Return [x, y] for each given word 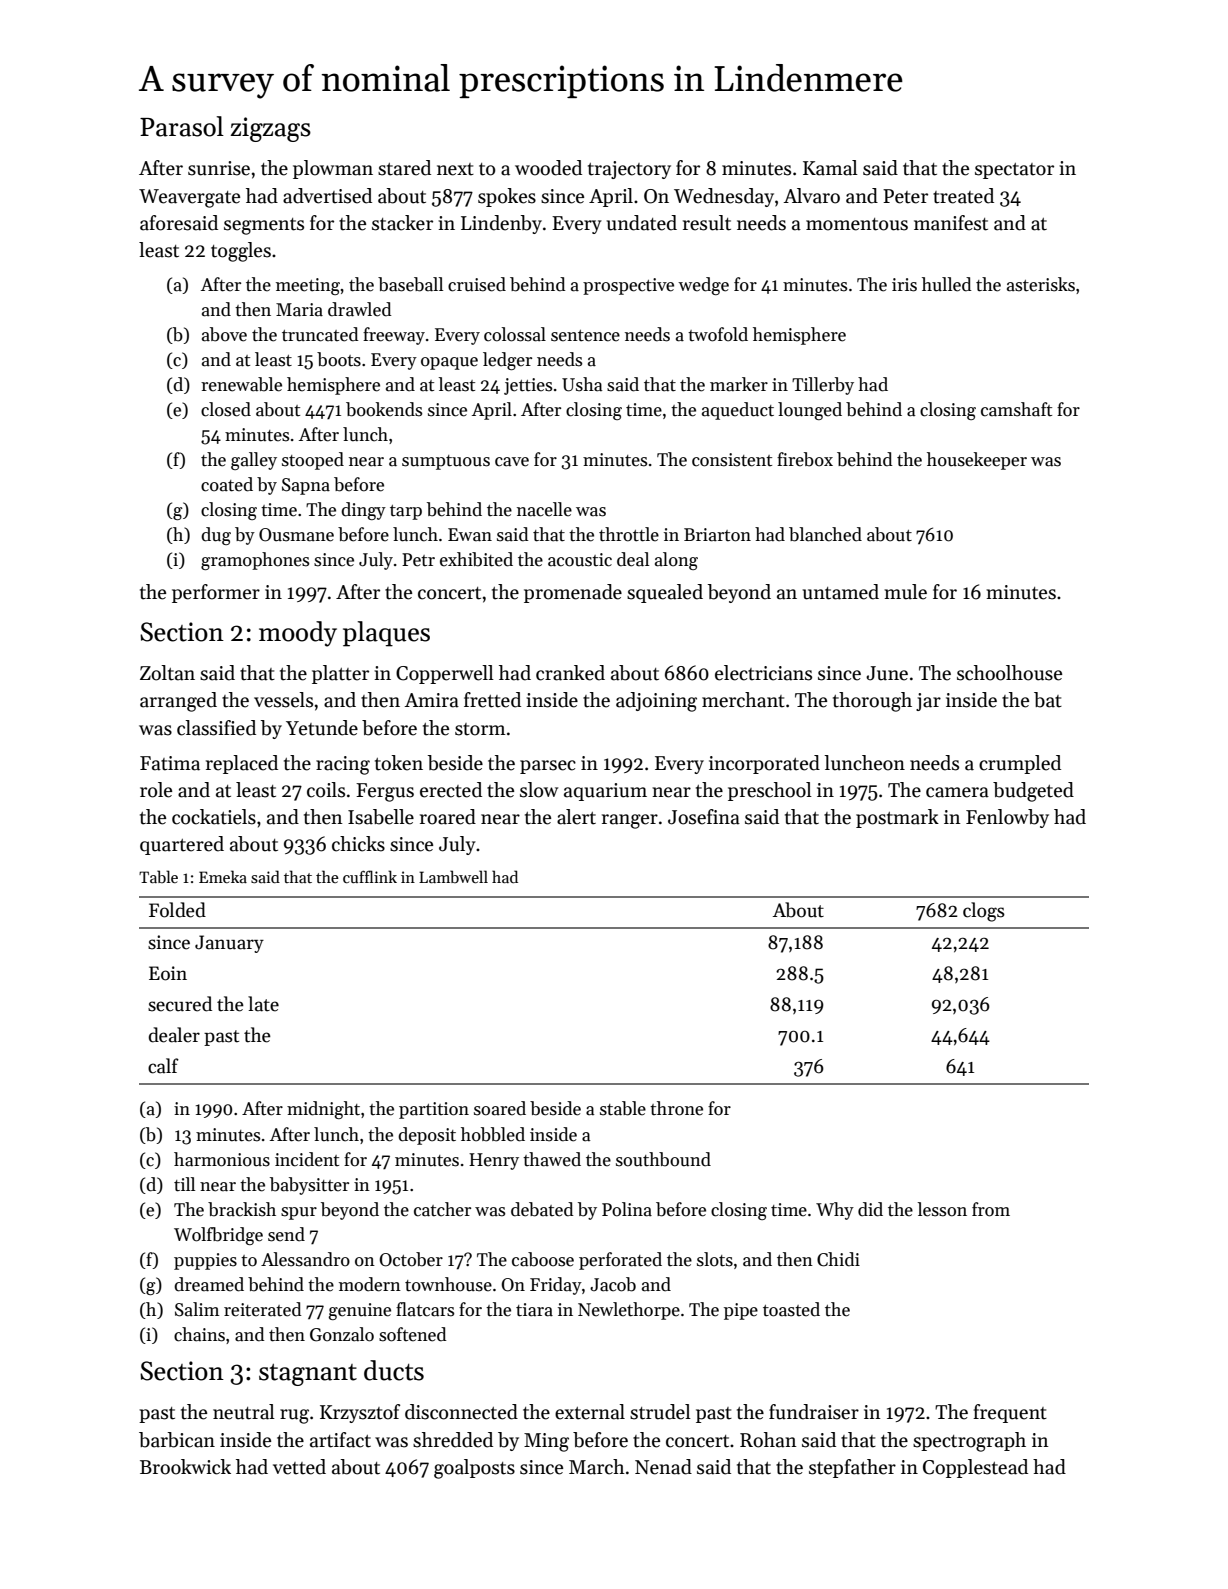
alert [576, 817]
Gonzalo [342, 1334]
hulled [947, 284]
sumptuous [446, 462]
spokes [507, 197]
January [229, 944]
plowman [333, 169]
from [991, 1209]
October [411, 1259]
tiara [534, 1310]
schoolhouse [1009, 673]
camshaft [1016, 409]
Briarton [717, 535]
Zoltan [167, 673]
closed [226, 409]
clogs [984, 912]
